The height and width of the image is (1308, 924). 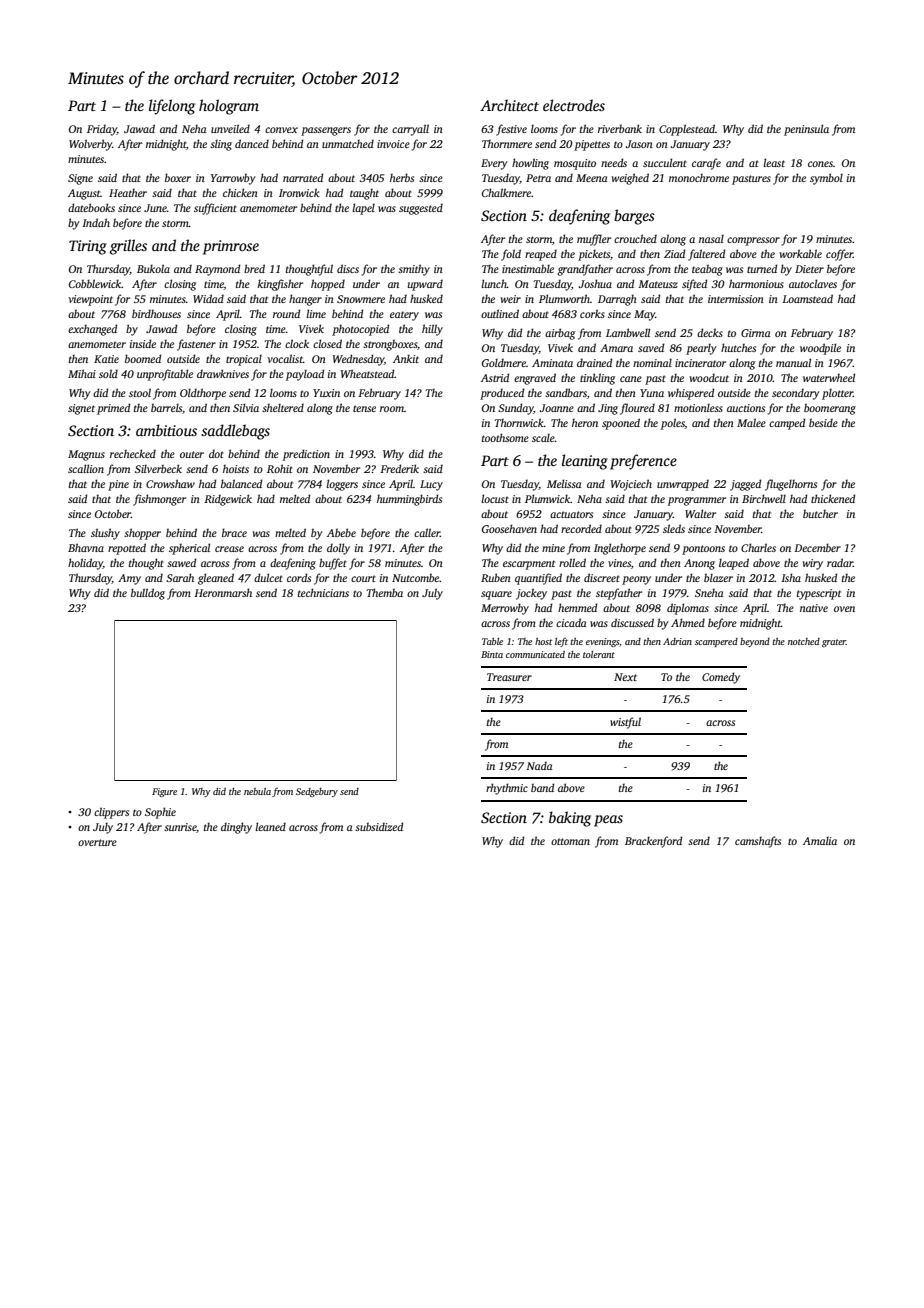 What do you see at coordinates (97, 842) in the image?
I see `overture` at bounding box center [97, 842].
